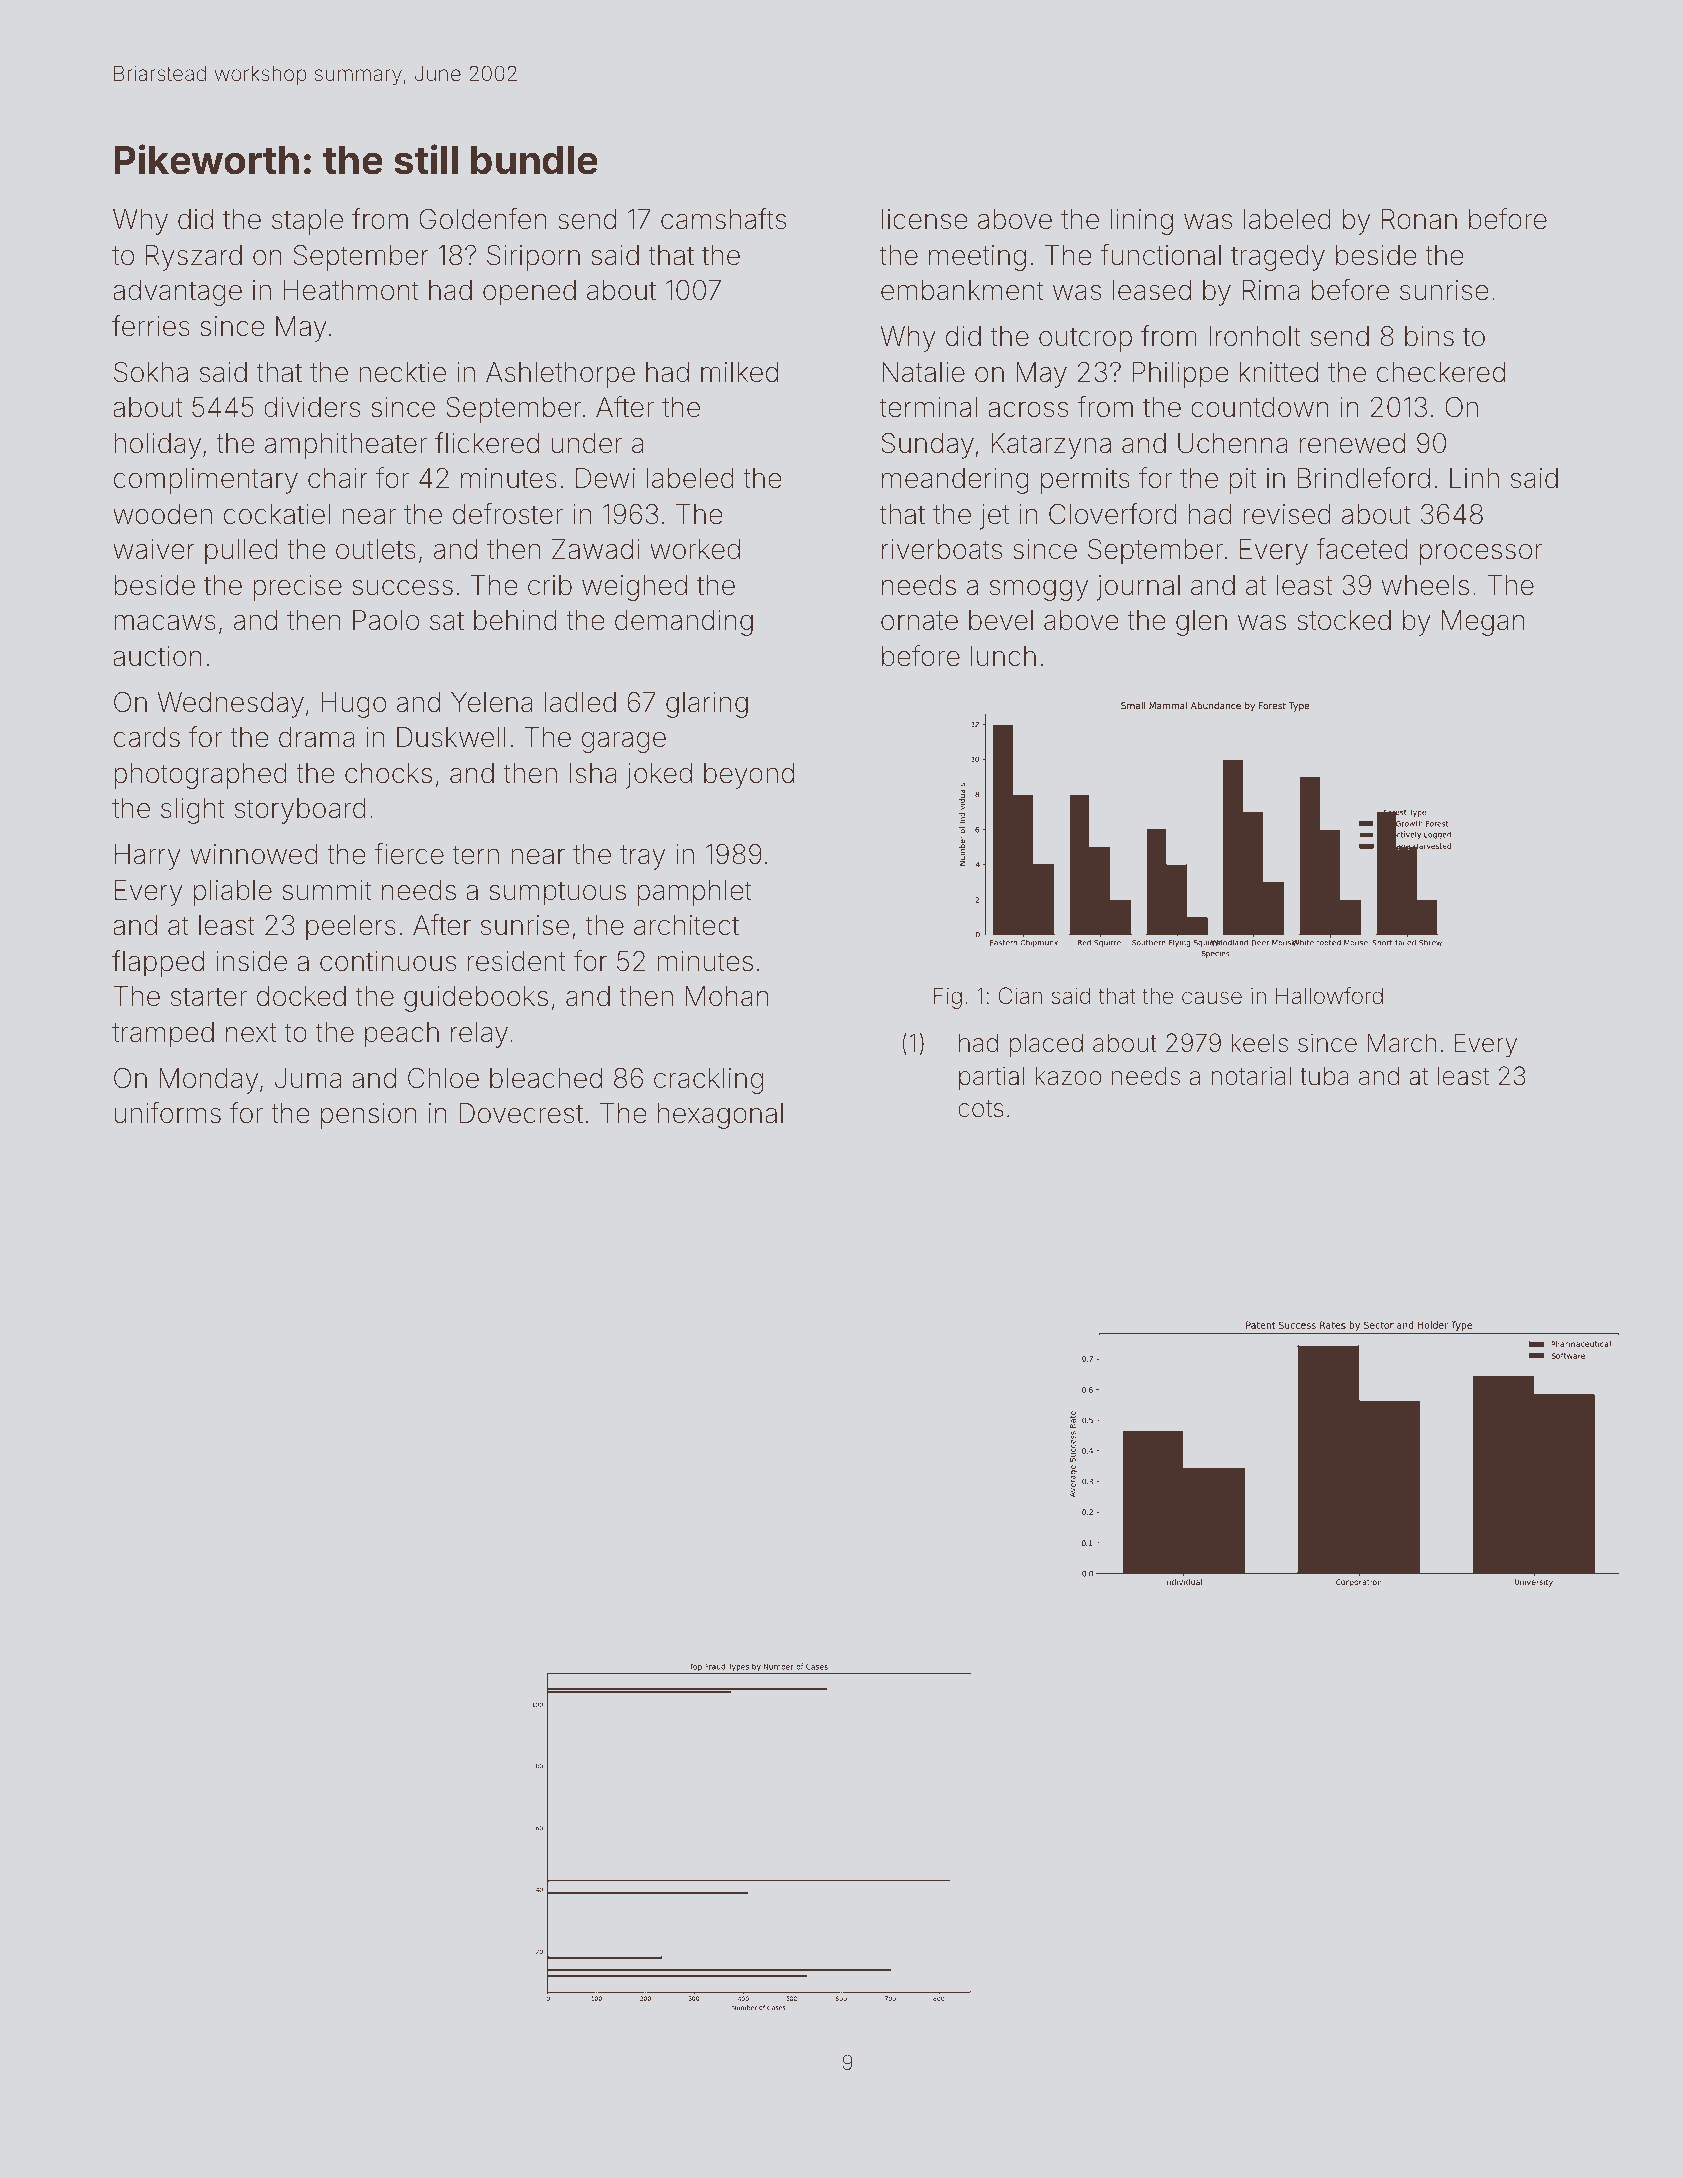  I want to click on opened, so click(529, 293).
